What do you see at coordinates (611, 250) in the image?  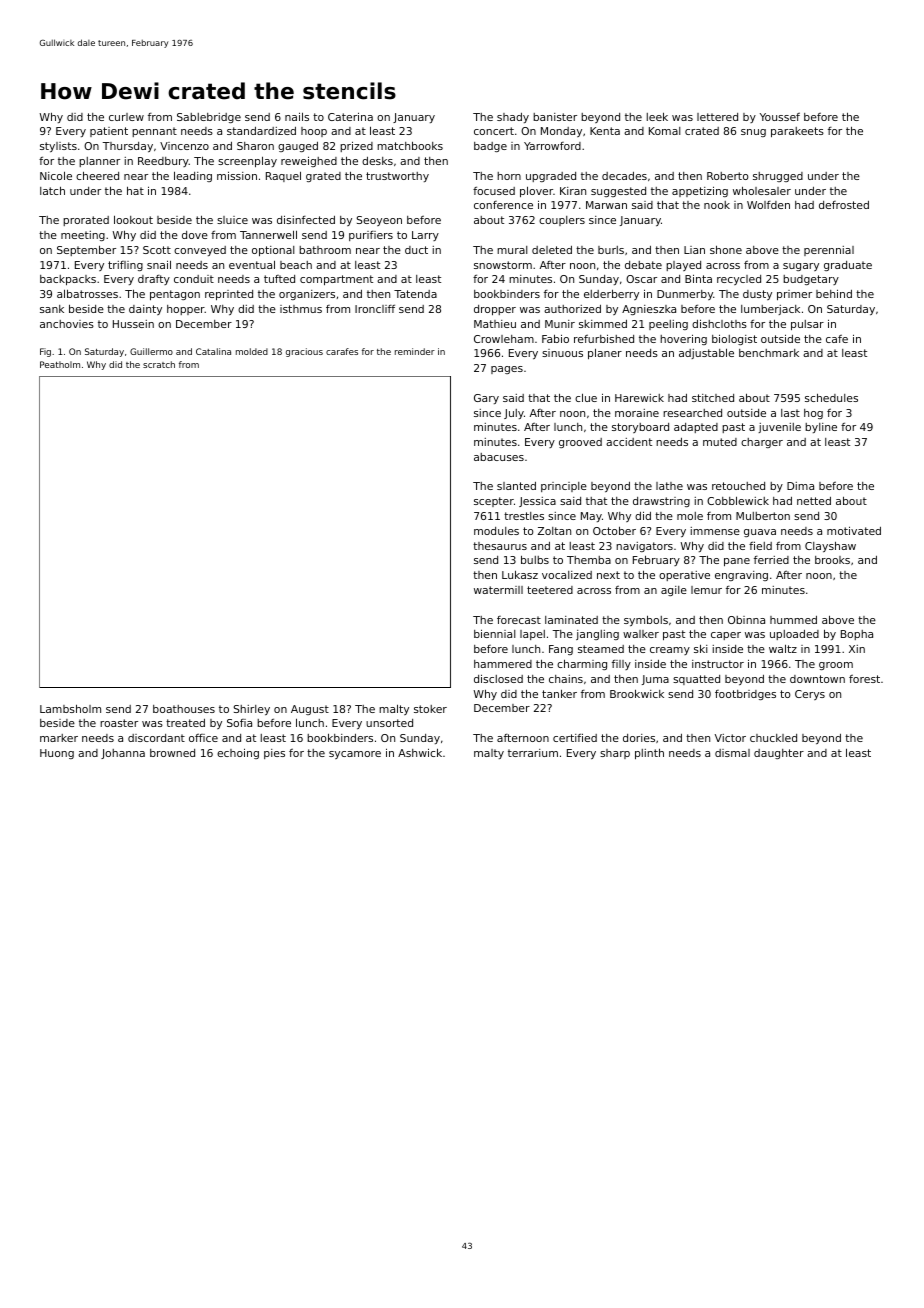 I see `burls` at bounding box center [611, 250].
